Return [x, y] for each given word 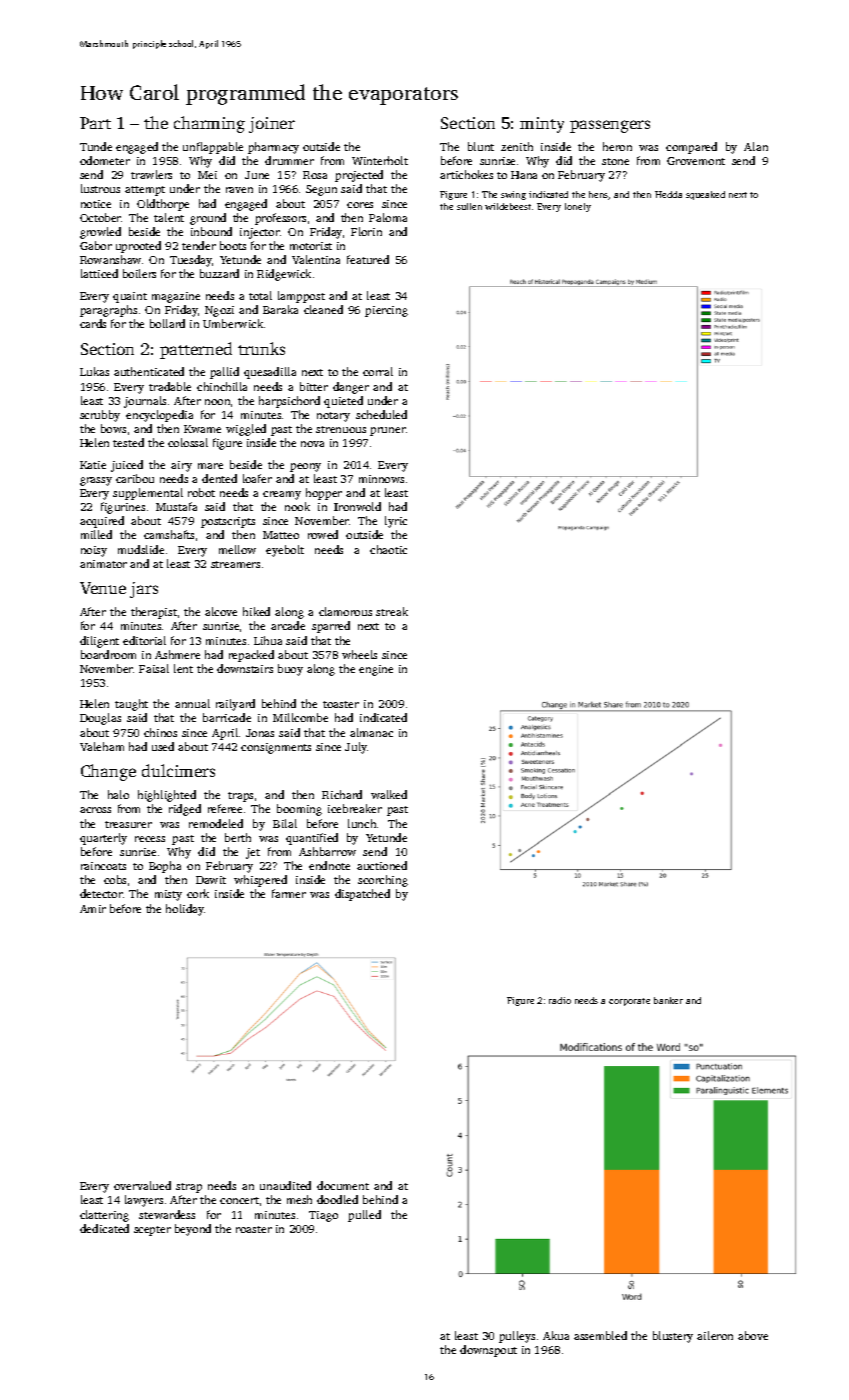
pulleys [517, 1337]
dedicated [104, 1228]
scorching [383, 881]
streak [392, 611]
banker [668, 1000]
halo [118, 794]
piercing [386, 311]
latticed [99, 273]
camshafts [169, 534]
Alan [756, 146]
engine [376, 670]
